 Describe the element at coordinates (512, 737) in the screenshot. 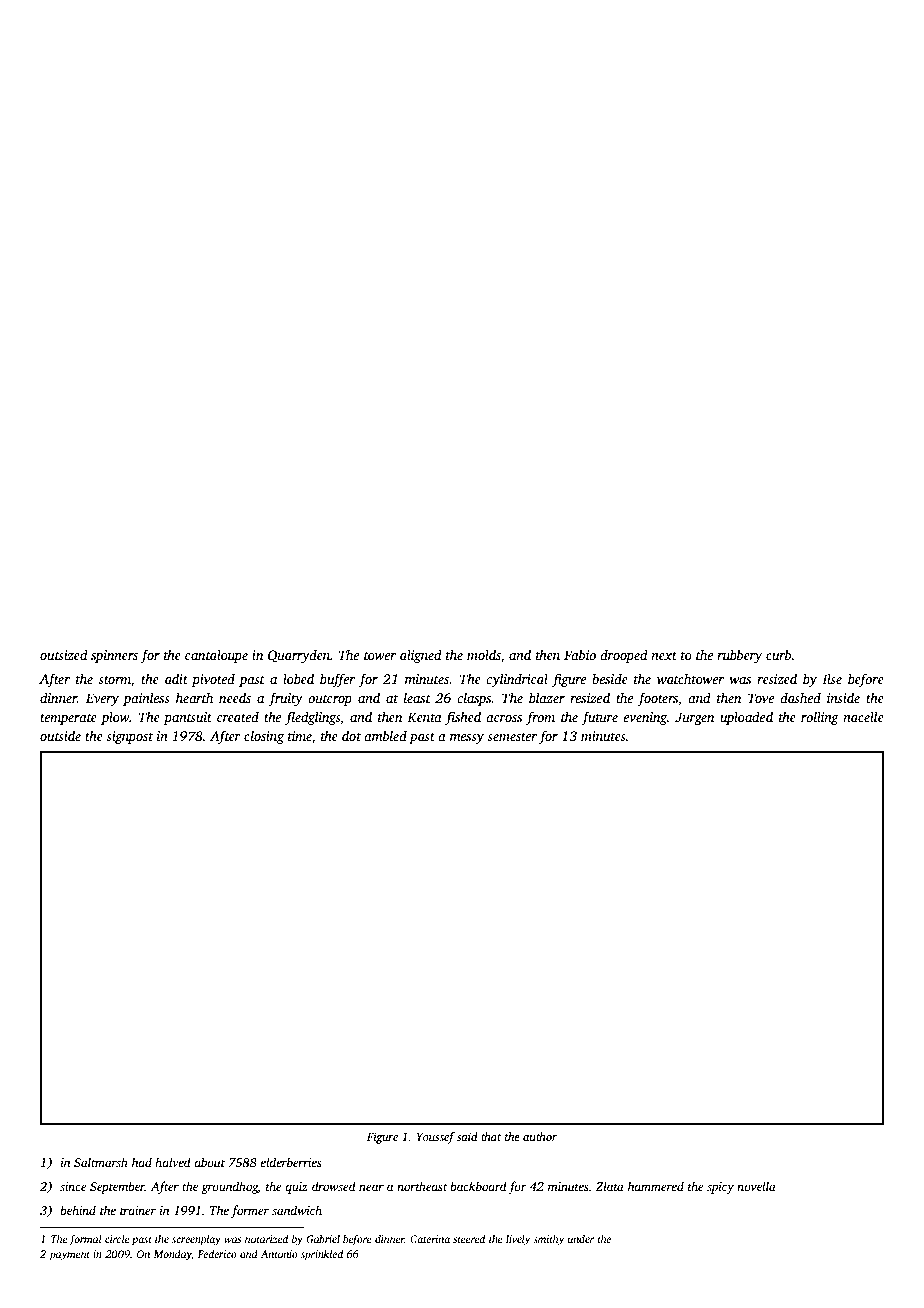

I see `semester` at that location.
